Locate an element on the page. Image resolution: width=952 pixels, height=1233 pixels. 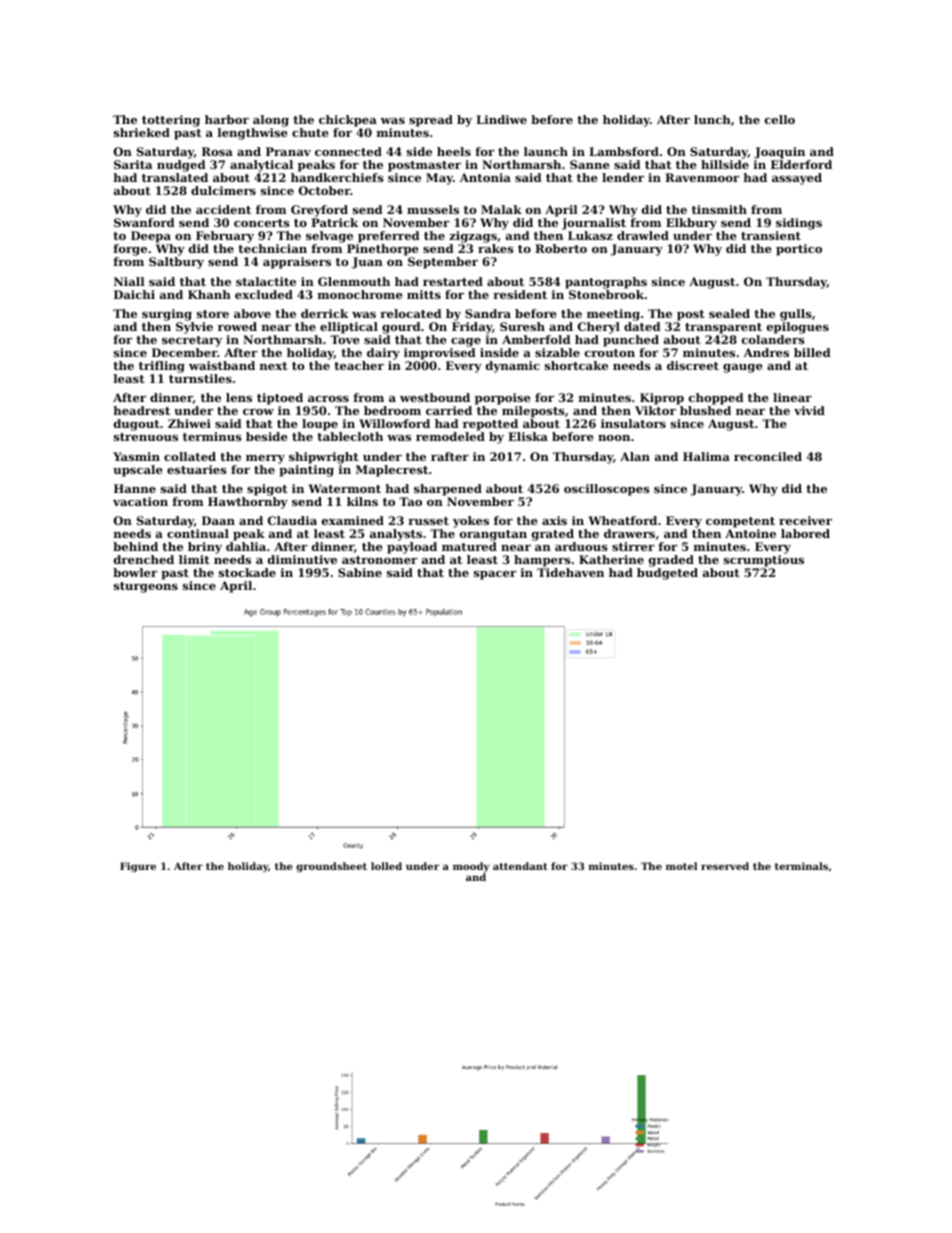
sturgeons is located at coordinates (146, 587).
